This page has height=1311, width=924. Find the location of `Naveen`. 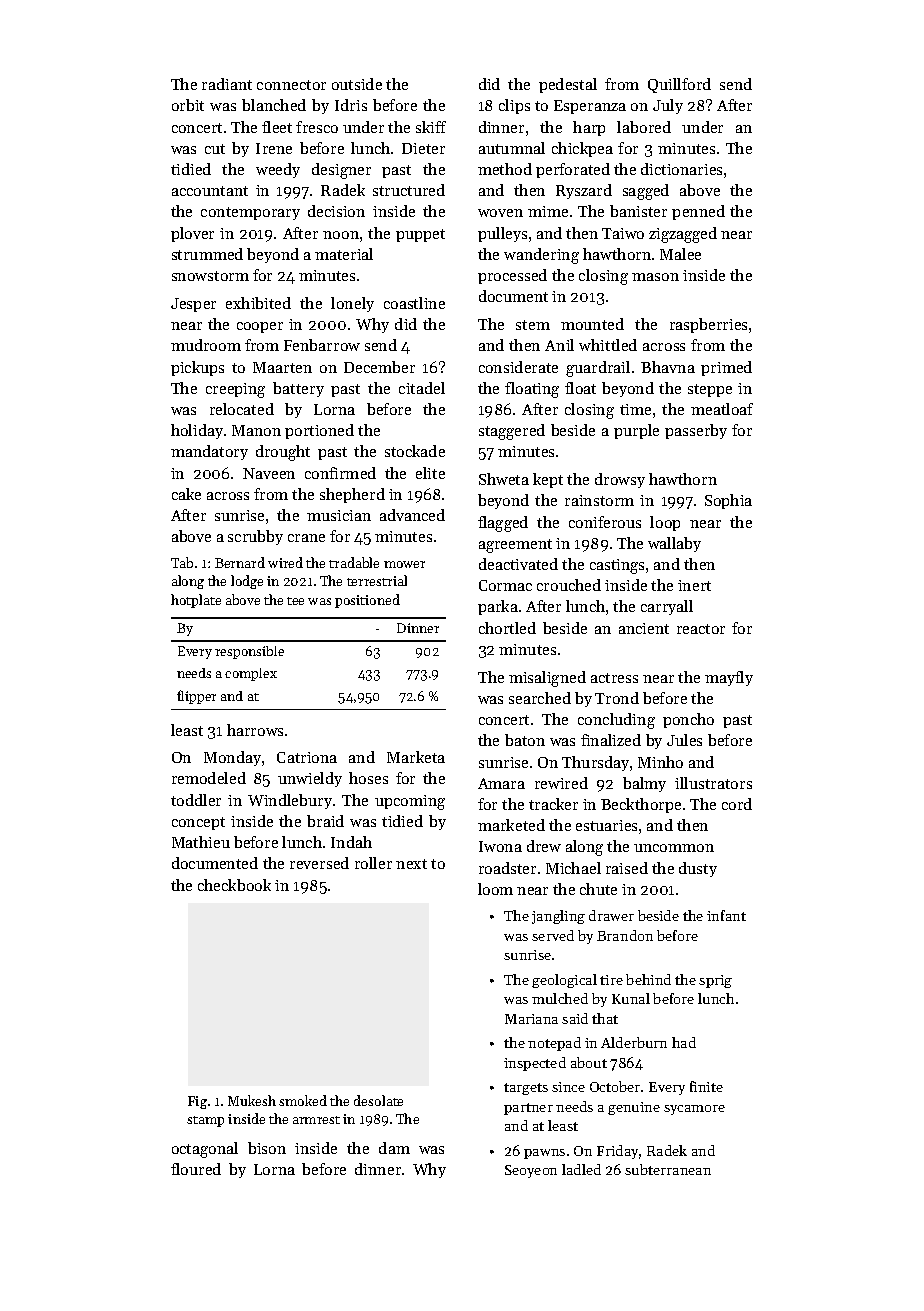

Naveen is located at coordinates (269, 473).
